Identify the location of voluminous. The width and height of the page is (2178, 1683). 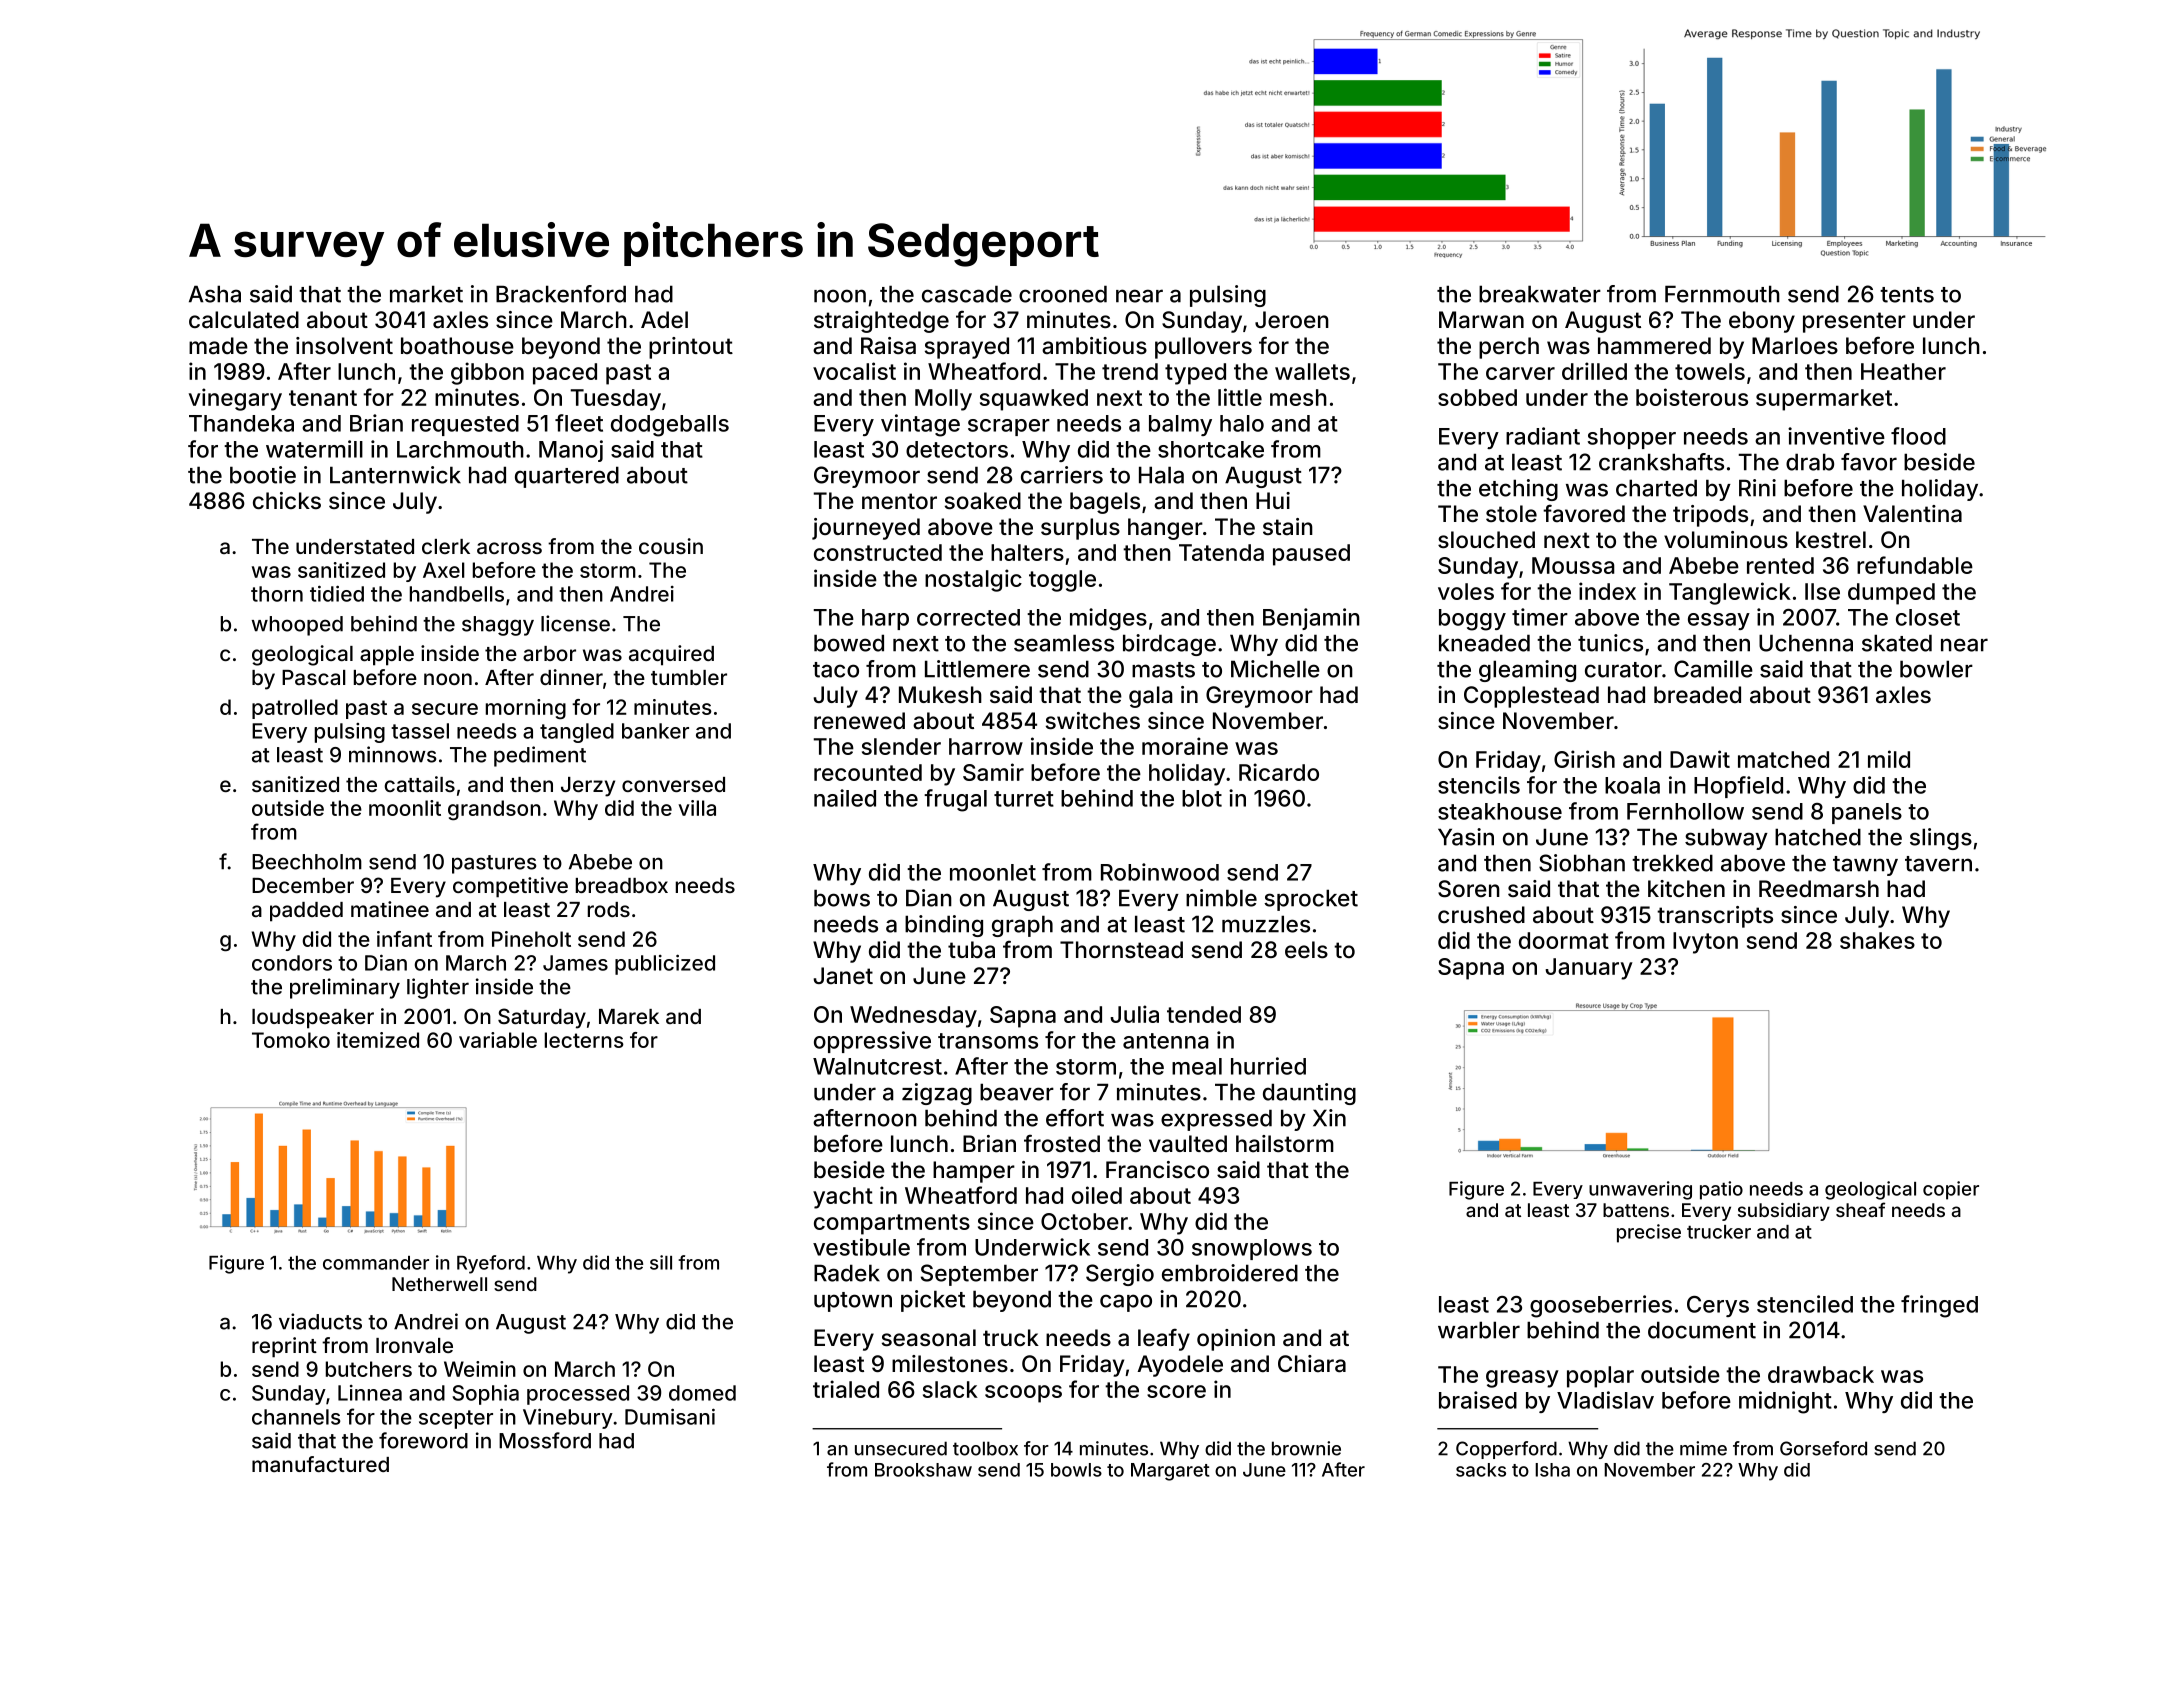
(1726, 539).
